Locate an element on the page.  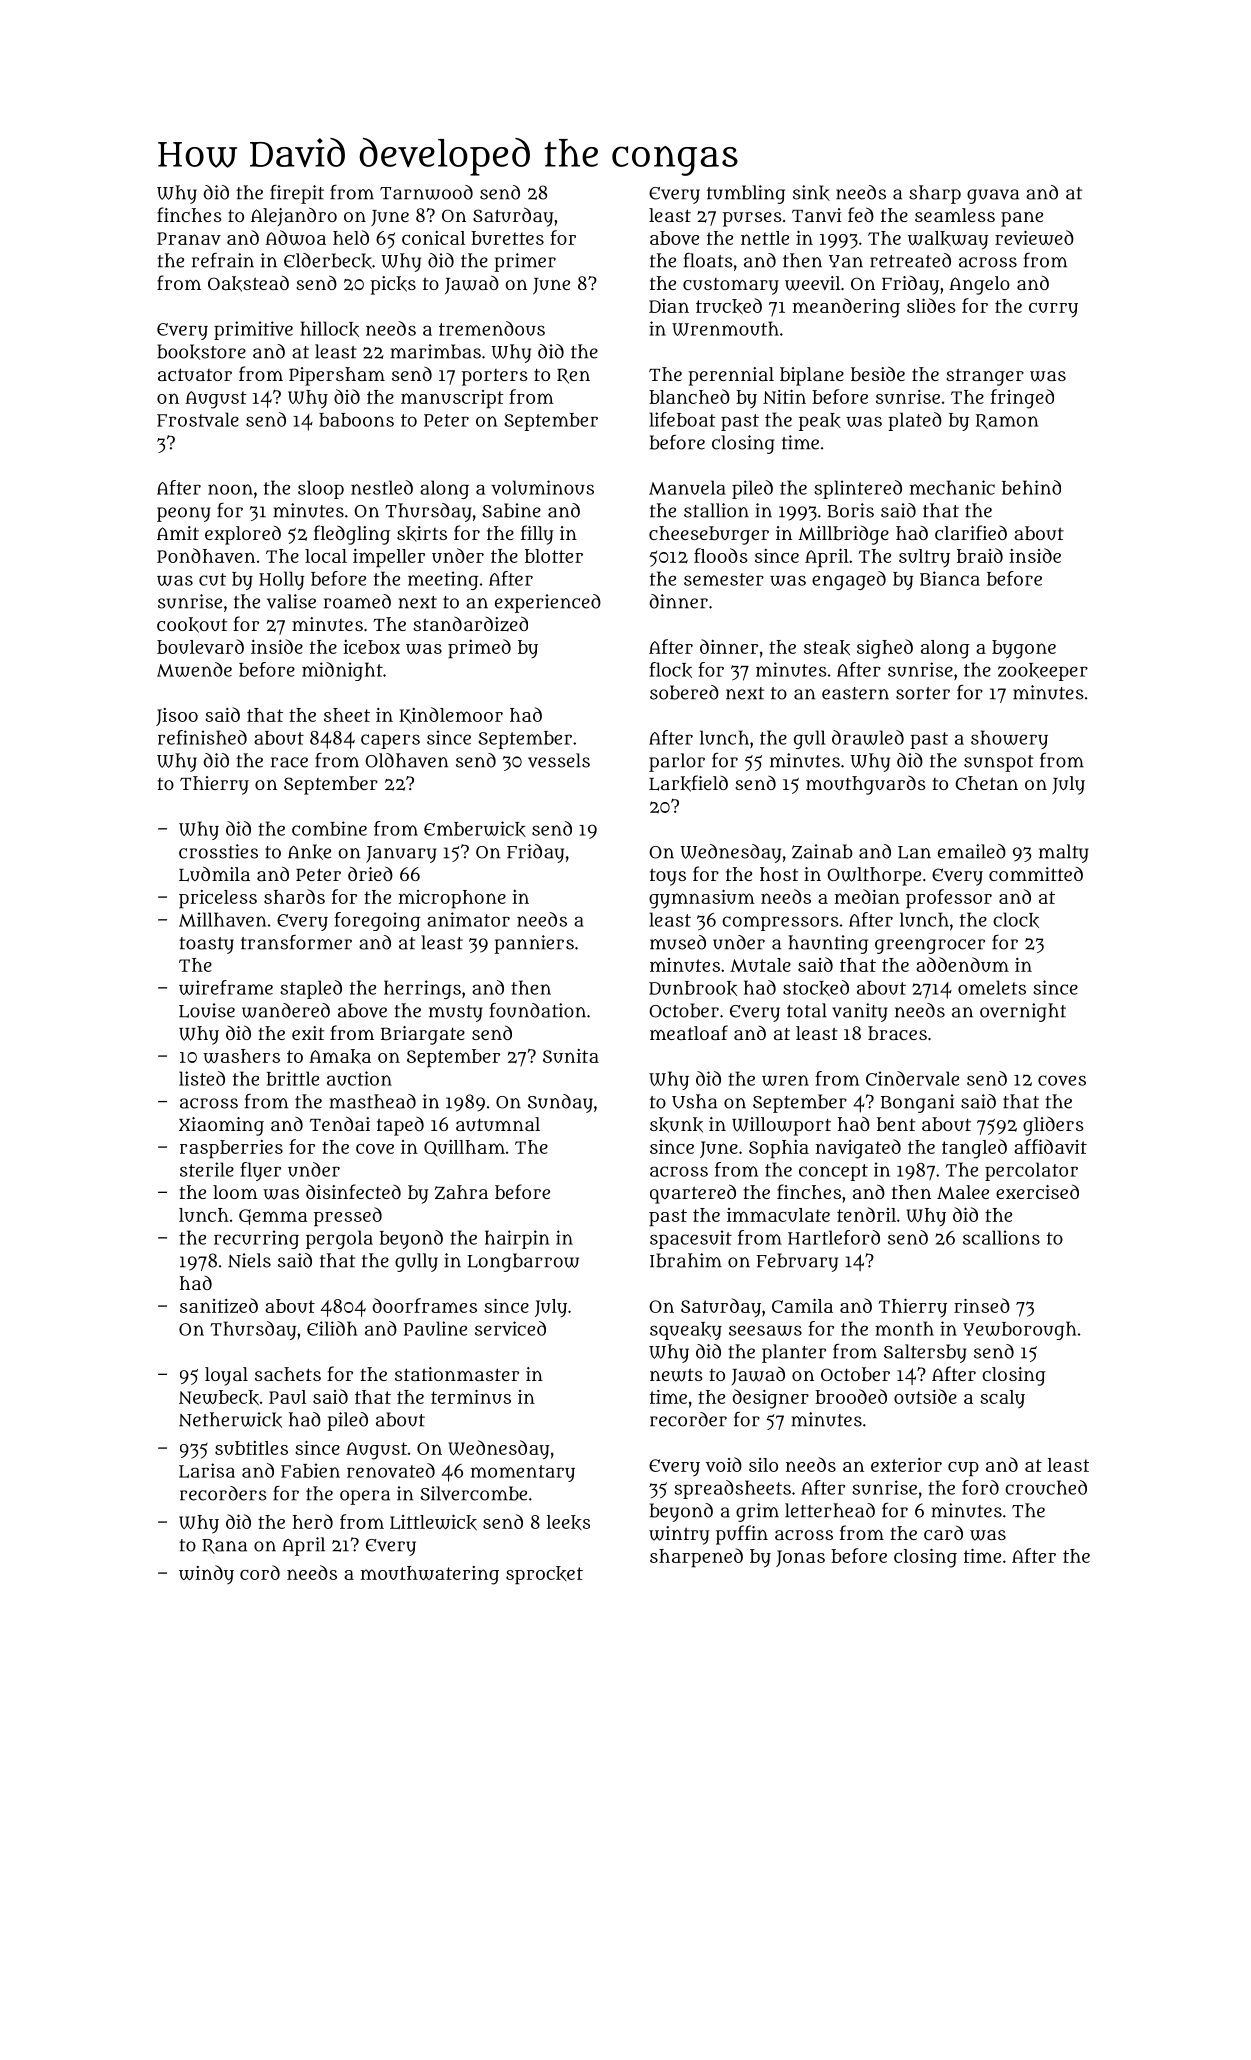
boulevard is located at coordinates (200, 646).
